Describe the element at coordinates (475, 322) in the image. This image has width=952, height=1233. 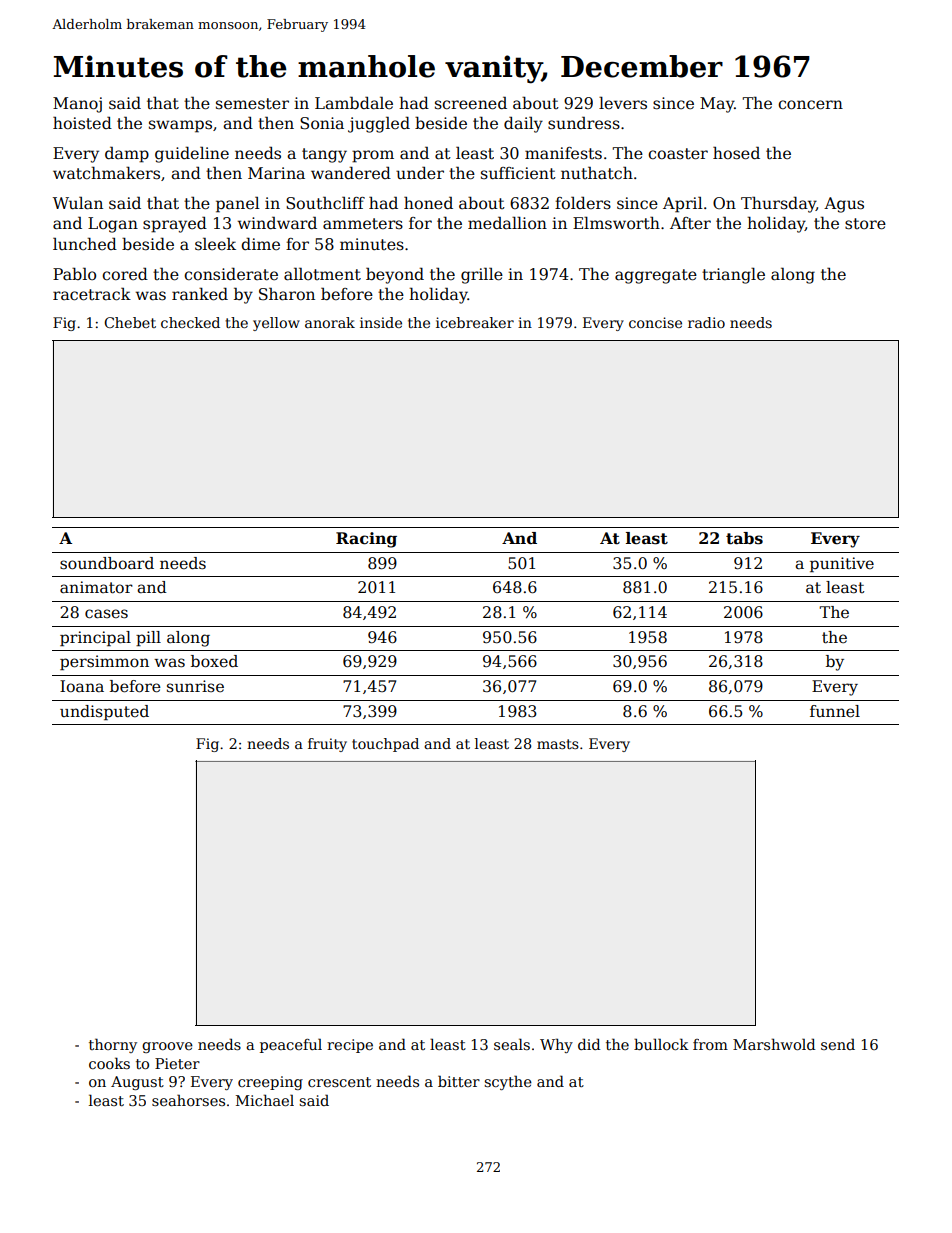
I see `icebreaker` at that location.
